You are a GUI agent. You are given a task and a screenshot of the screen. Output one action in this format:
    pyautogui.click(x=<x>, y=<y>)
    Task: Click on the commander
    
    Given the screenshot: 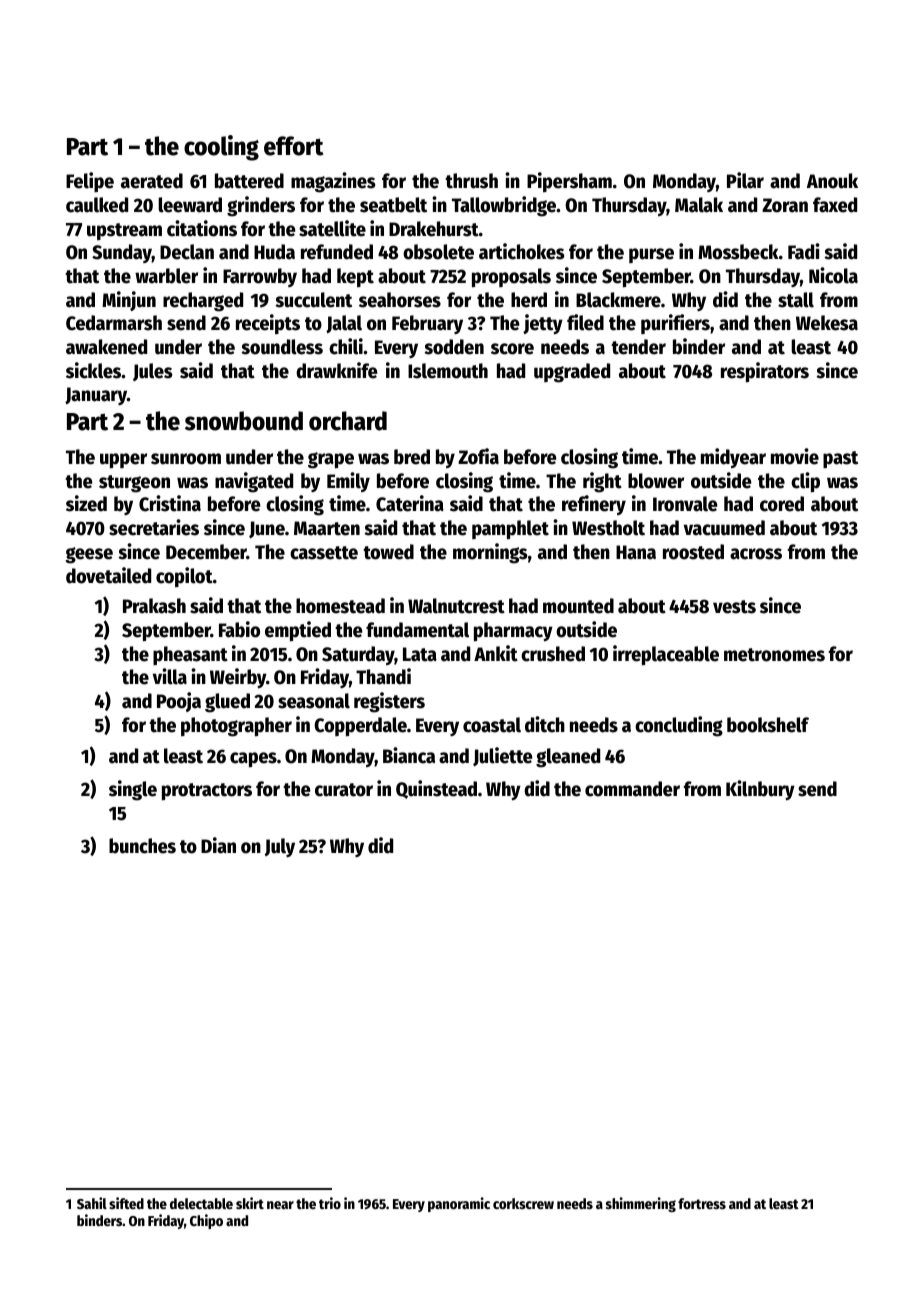 What is the action you would take?
    pyautogui.click(x=632, y=789)
